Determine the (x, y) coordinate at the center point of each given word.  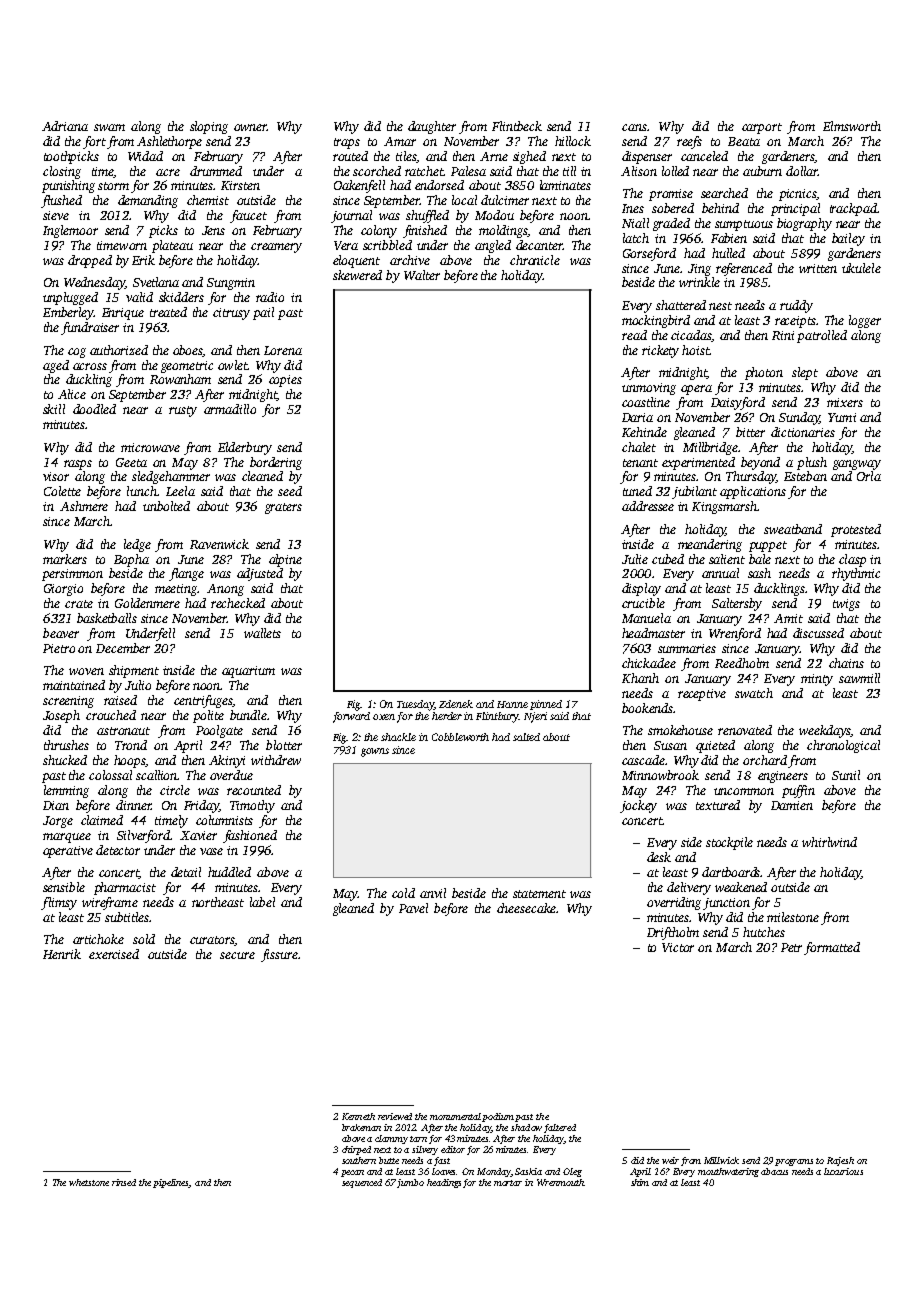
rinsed (124, 1182)
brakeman (361, 1127)
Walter (422, 275)
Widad (145, 156)
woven (86, 671)
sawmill (859, 678)
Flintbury (497, 717)
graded (671, 224)
